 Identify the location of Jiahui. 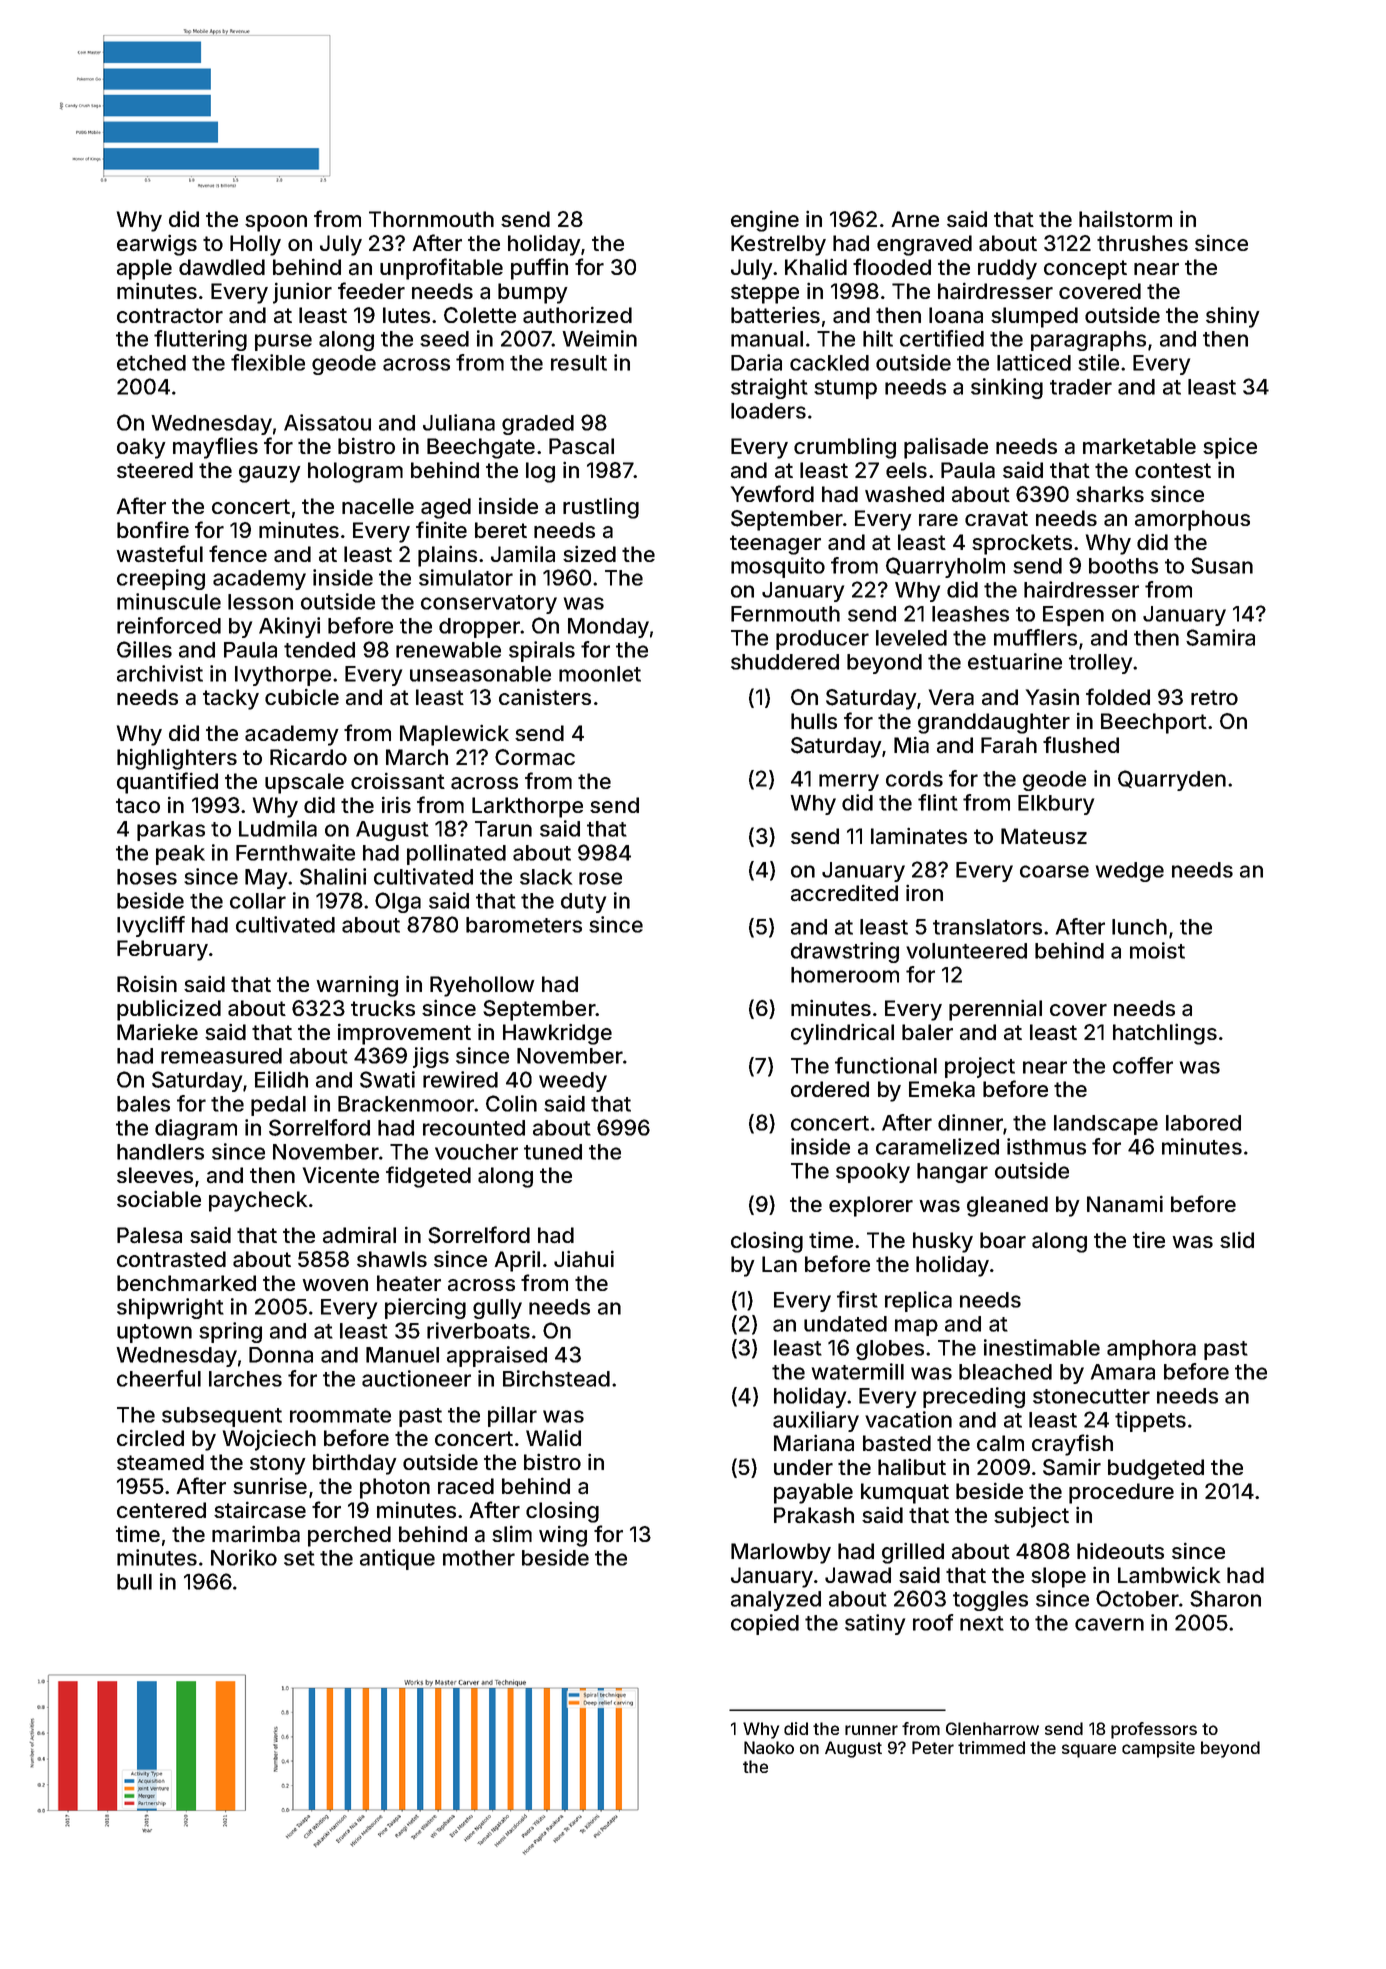
(584, 1258).
